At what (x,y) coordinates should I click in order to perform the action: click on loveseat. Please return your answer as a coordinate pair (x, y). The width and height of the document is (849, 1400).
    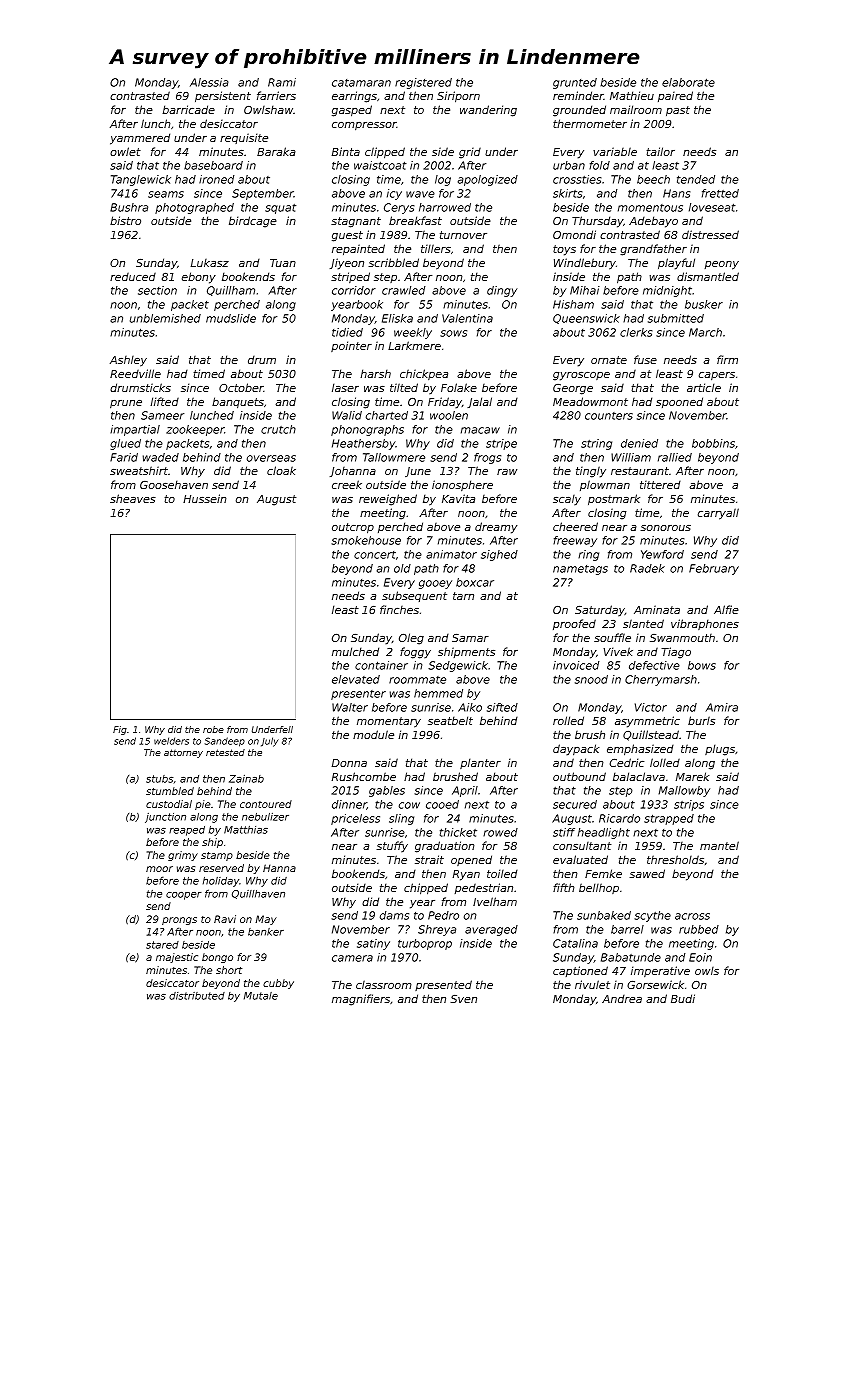
    Looking at the image, I should click on (712, 207).
